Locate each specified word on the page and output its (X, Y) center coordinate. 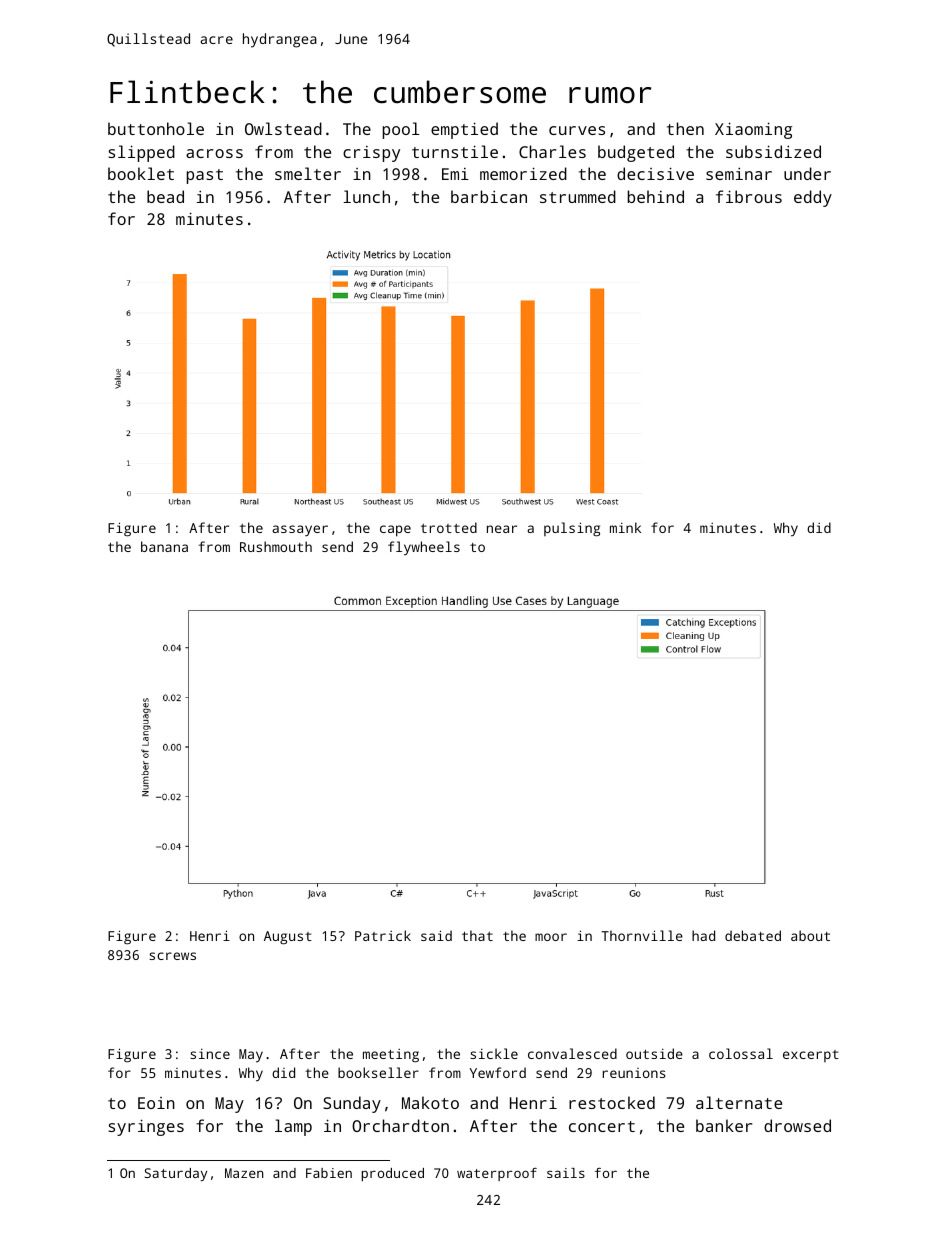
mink (625, 527)
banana (164, 546)
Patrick (383, 935)
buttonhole (156, 128)
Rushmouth (276, 546)
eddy (813, 198)
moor (551, 937)
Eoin (156, 1103)
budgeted (636, 153)
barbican (489, 196)
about (810, 935)
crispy (371, 154)
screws (172, 956)
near (502, 529)
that (477, 935)
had (703, 935)
